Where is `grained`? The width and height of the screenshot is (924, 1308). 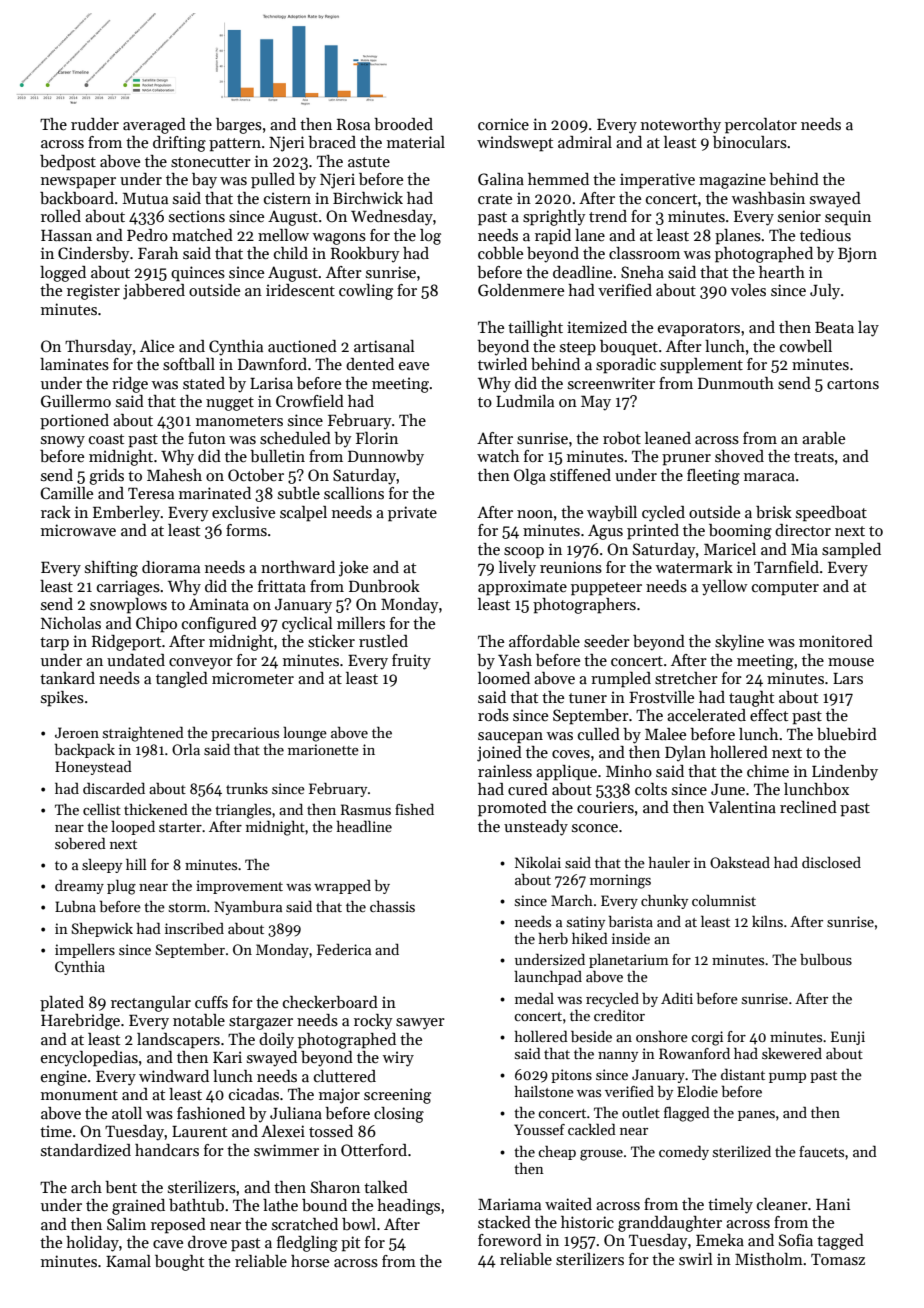 grained is located at coordinates (138, 1207).
